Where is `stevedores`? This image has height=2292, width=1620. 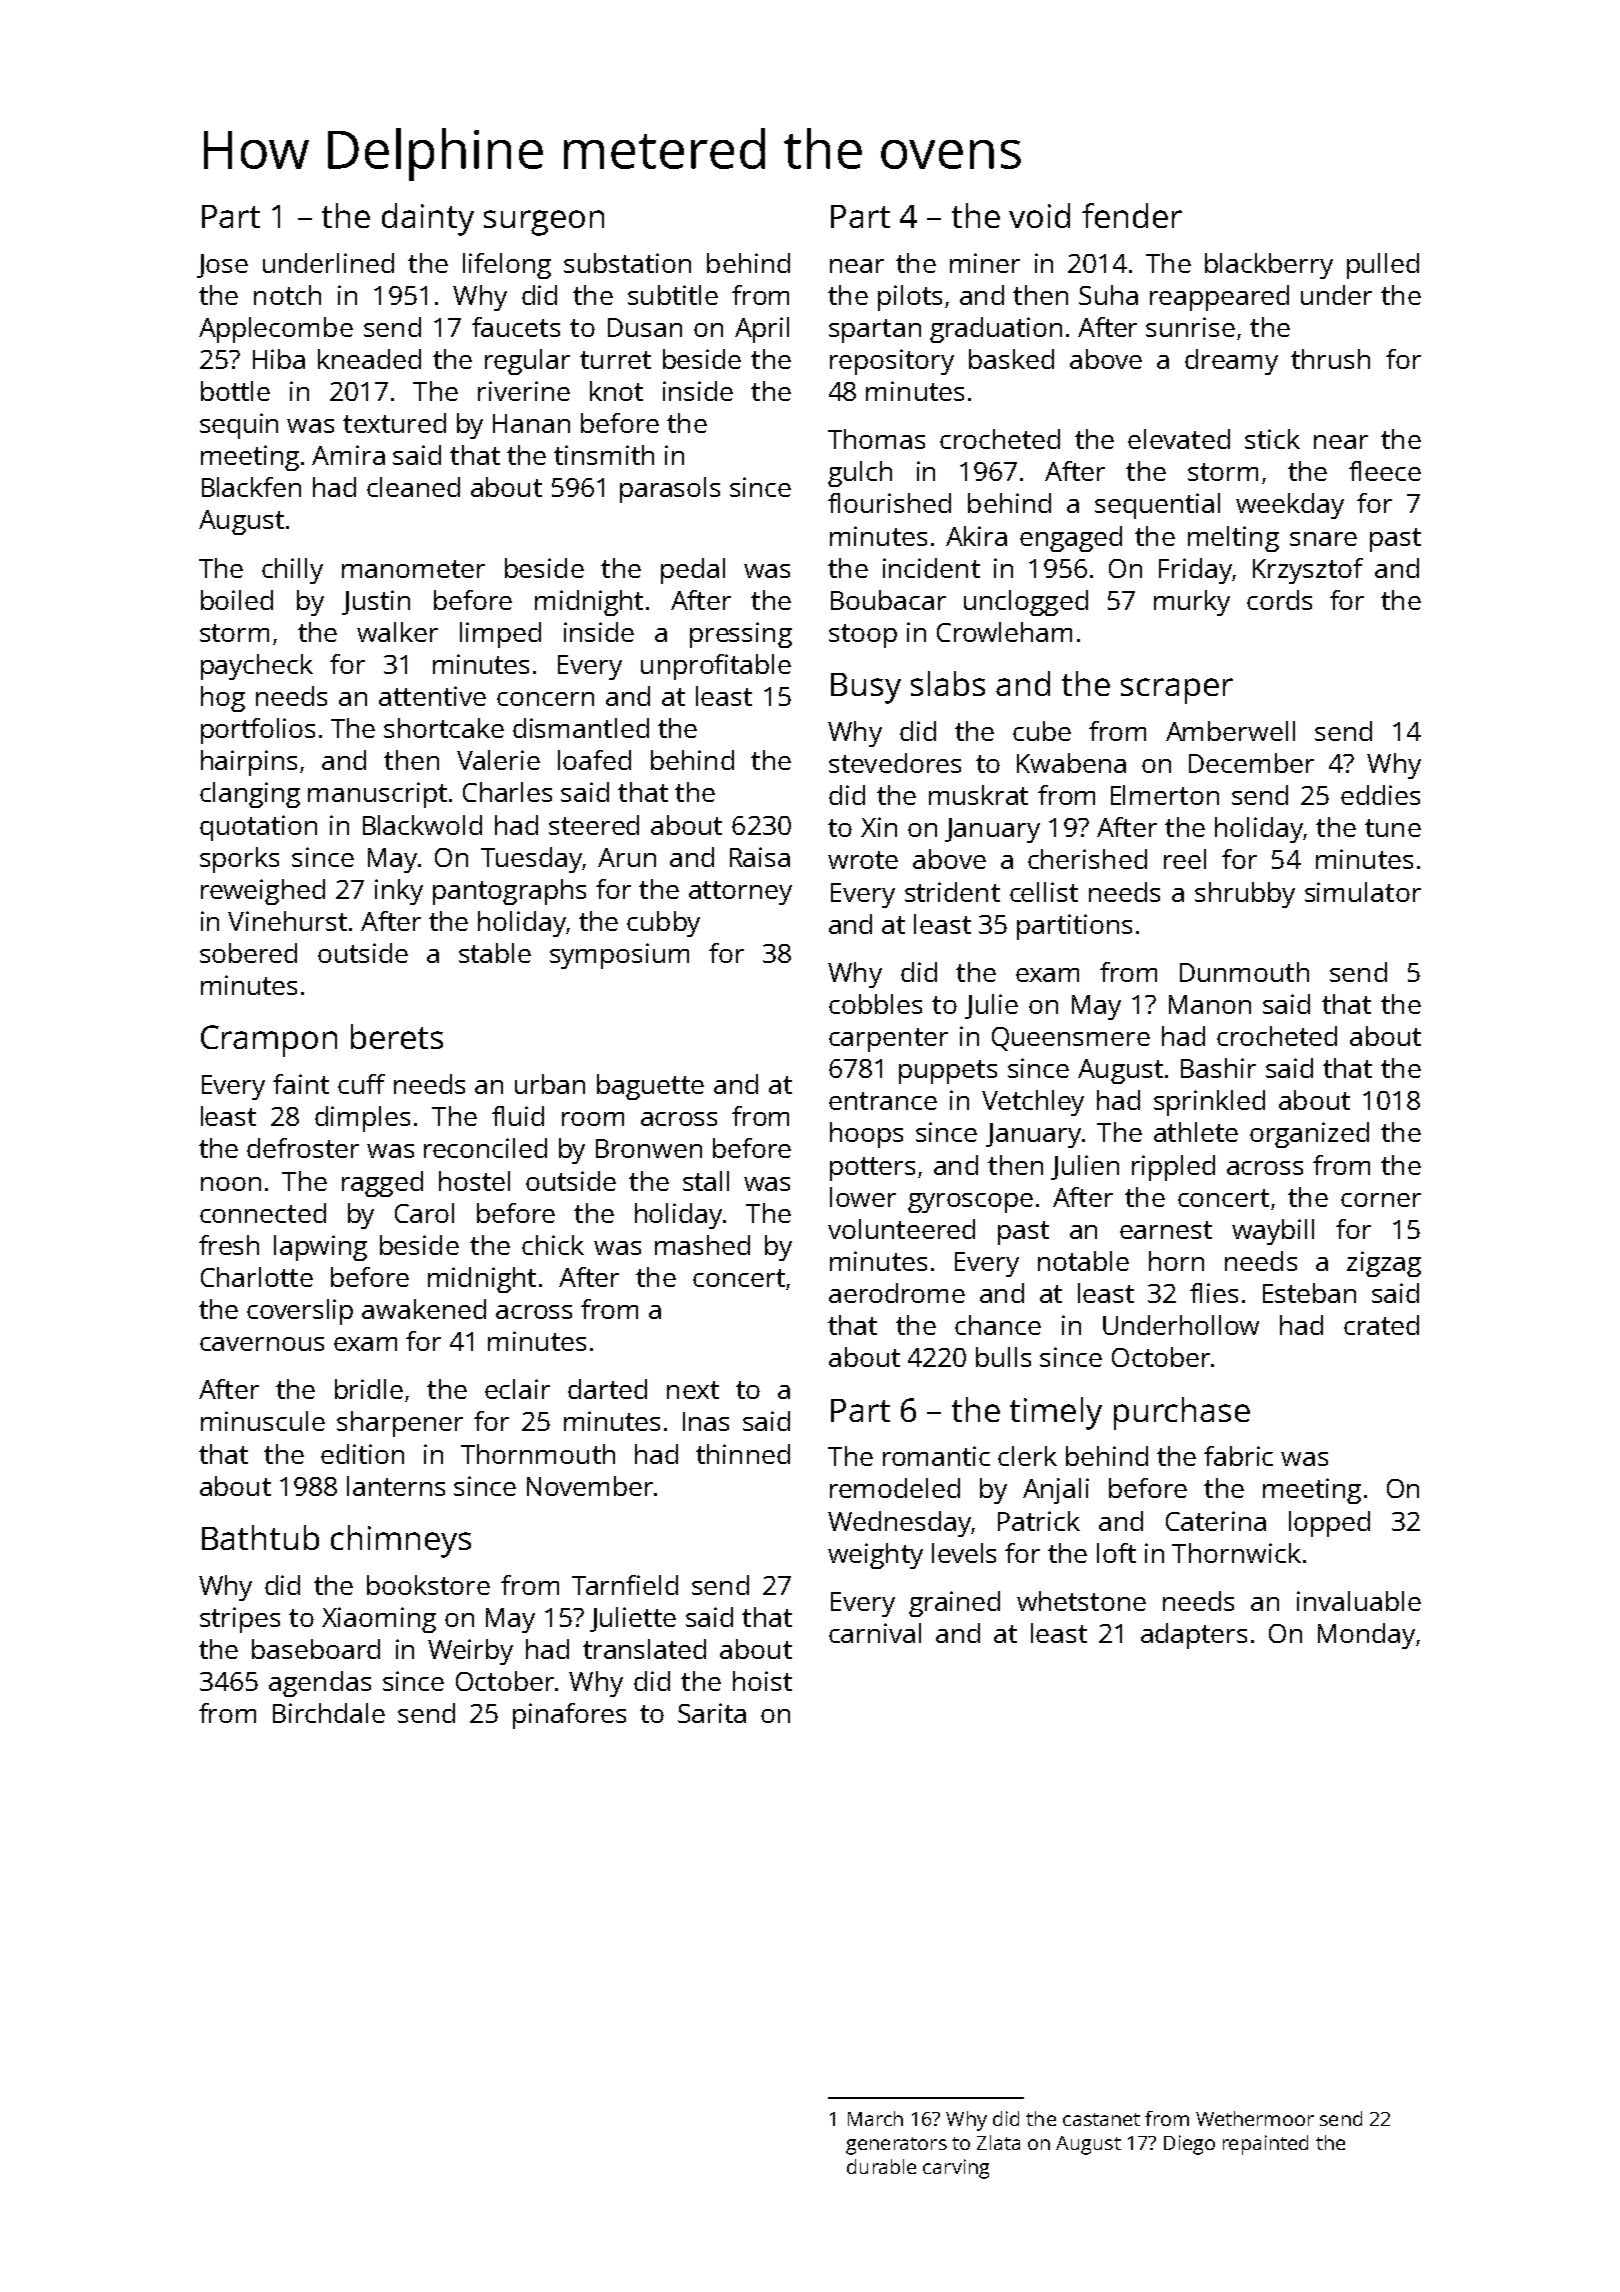
stevedores is located at coordinates (895, 763).
